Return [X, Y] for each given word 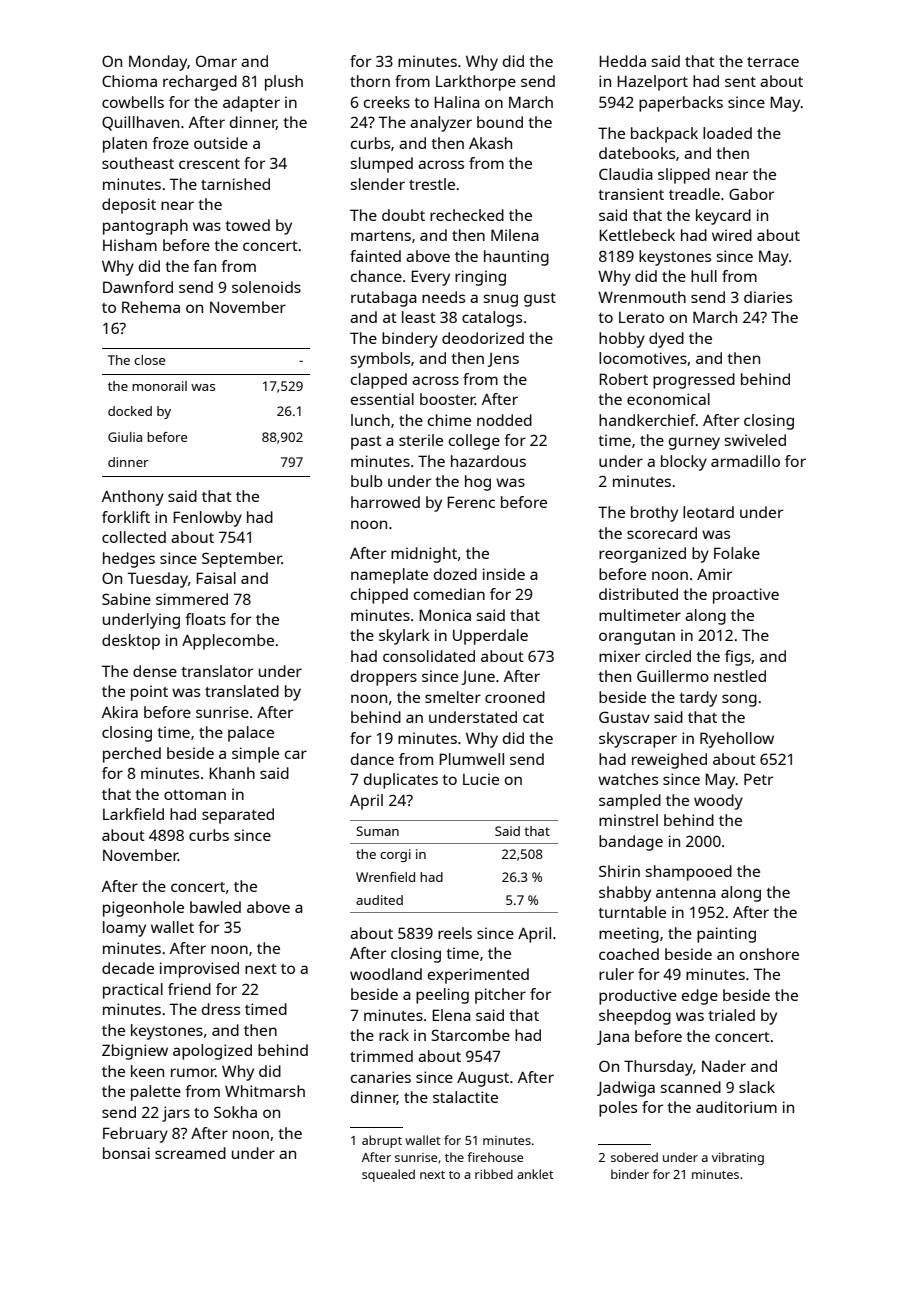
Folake [737, 553]
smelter [453, 697]
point [149, 693]
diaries [768, 297]
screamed [190, 1153]
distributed [638, 594]
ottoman [195, 795]
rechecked [467, 215]
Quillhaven [140, 123]
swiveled [755, 440]
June [478, 678]
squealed [388, 1175]
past [366, 443]
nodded [504, 420]
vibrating [738, 1158]
